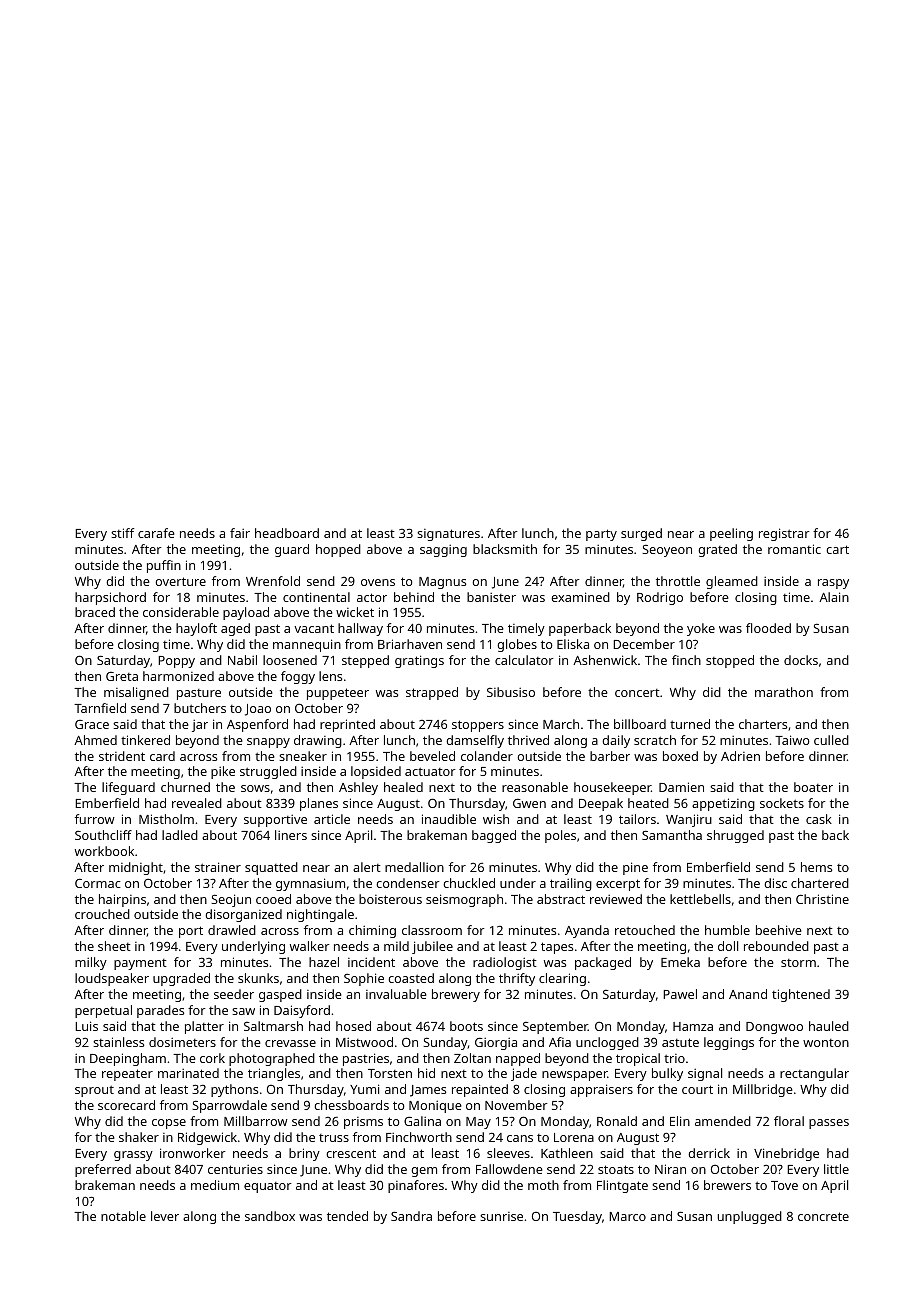 The image size is (924, 1308). I want to click on Joao, so click(258, 710).
